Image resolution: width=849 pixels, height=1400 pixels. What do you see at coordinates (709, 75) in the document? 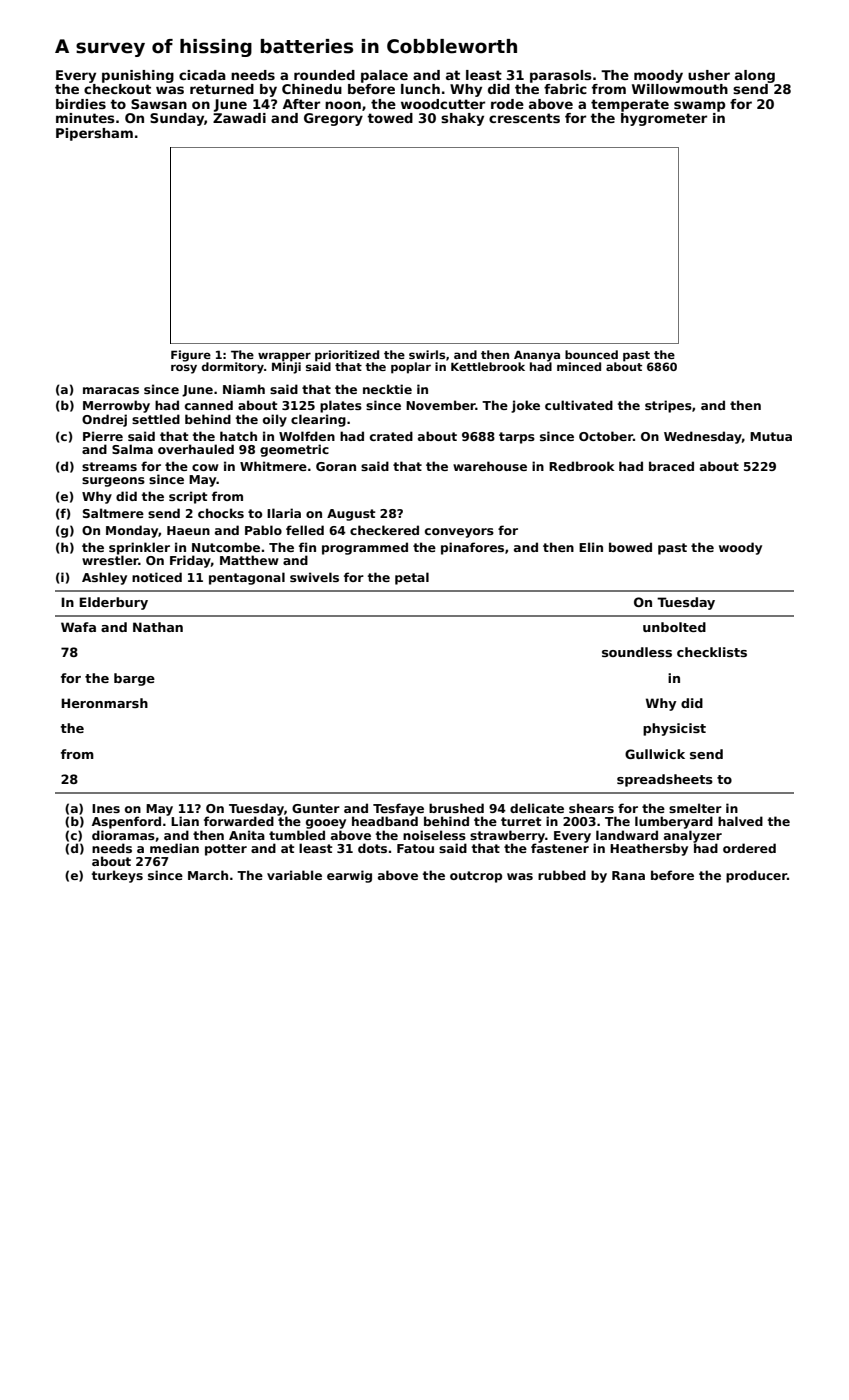
I see `usher` at bounding box center [709, 75].
